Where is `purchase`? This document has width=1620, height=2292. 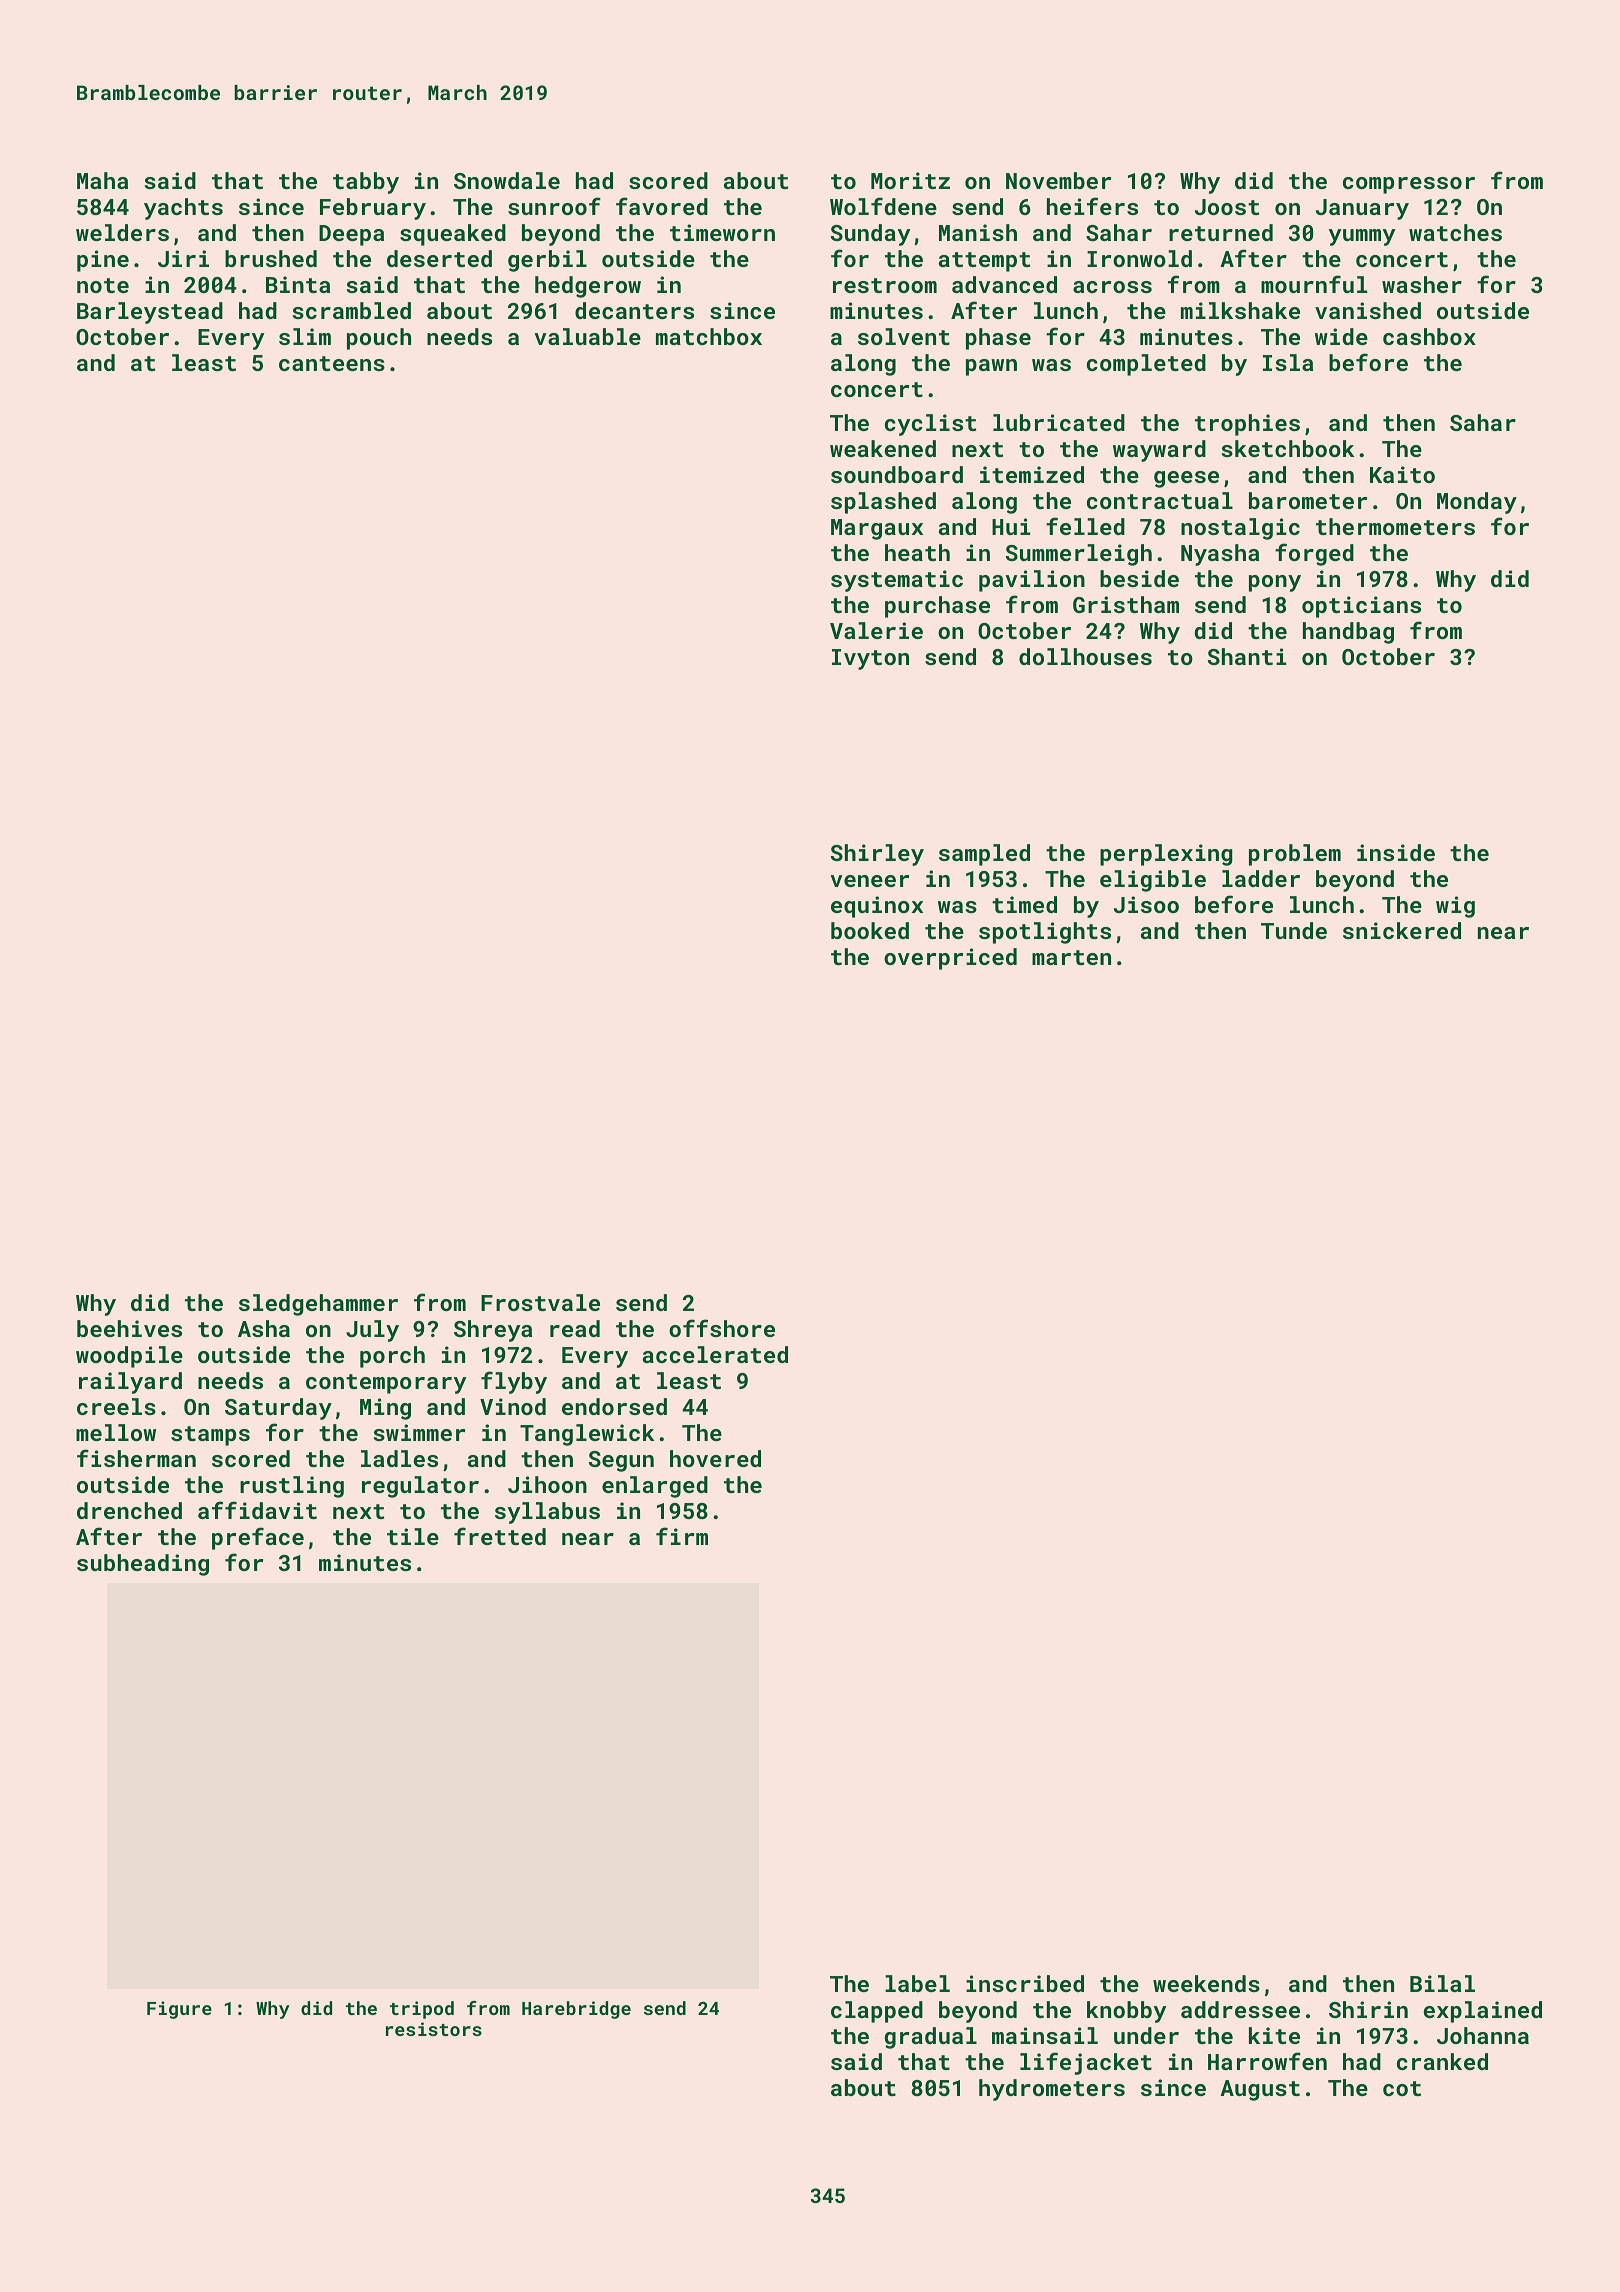 purchase is located at coordinates (937, 607).
